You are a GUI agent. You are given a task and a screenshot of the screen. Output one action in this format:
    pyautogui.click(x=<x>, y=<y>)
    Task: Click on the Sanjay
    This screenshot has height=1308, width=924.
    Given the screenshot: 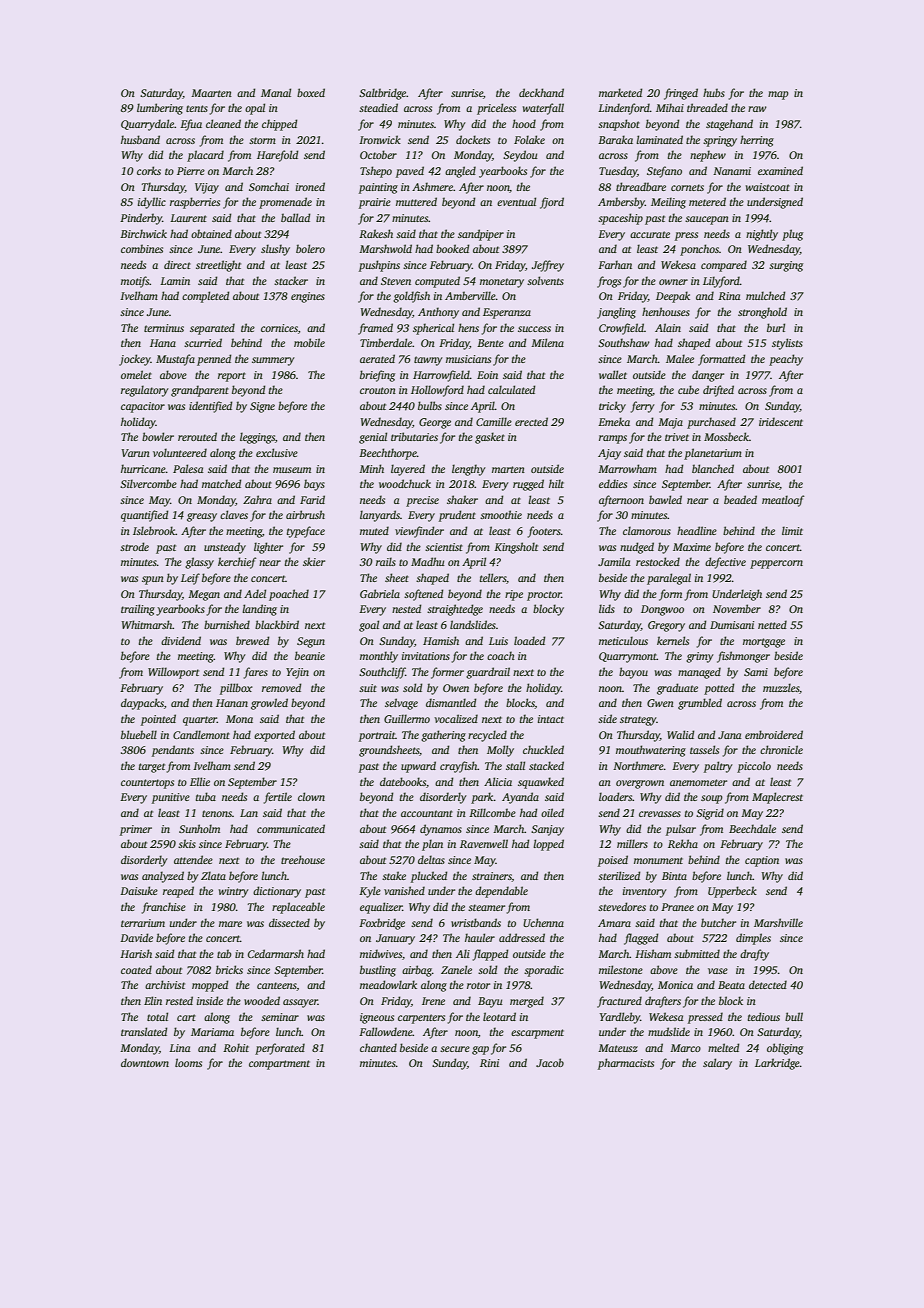 What is the action you would take?
    pyautogui.click(x=547, y=830)
